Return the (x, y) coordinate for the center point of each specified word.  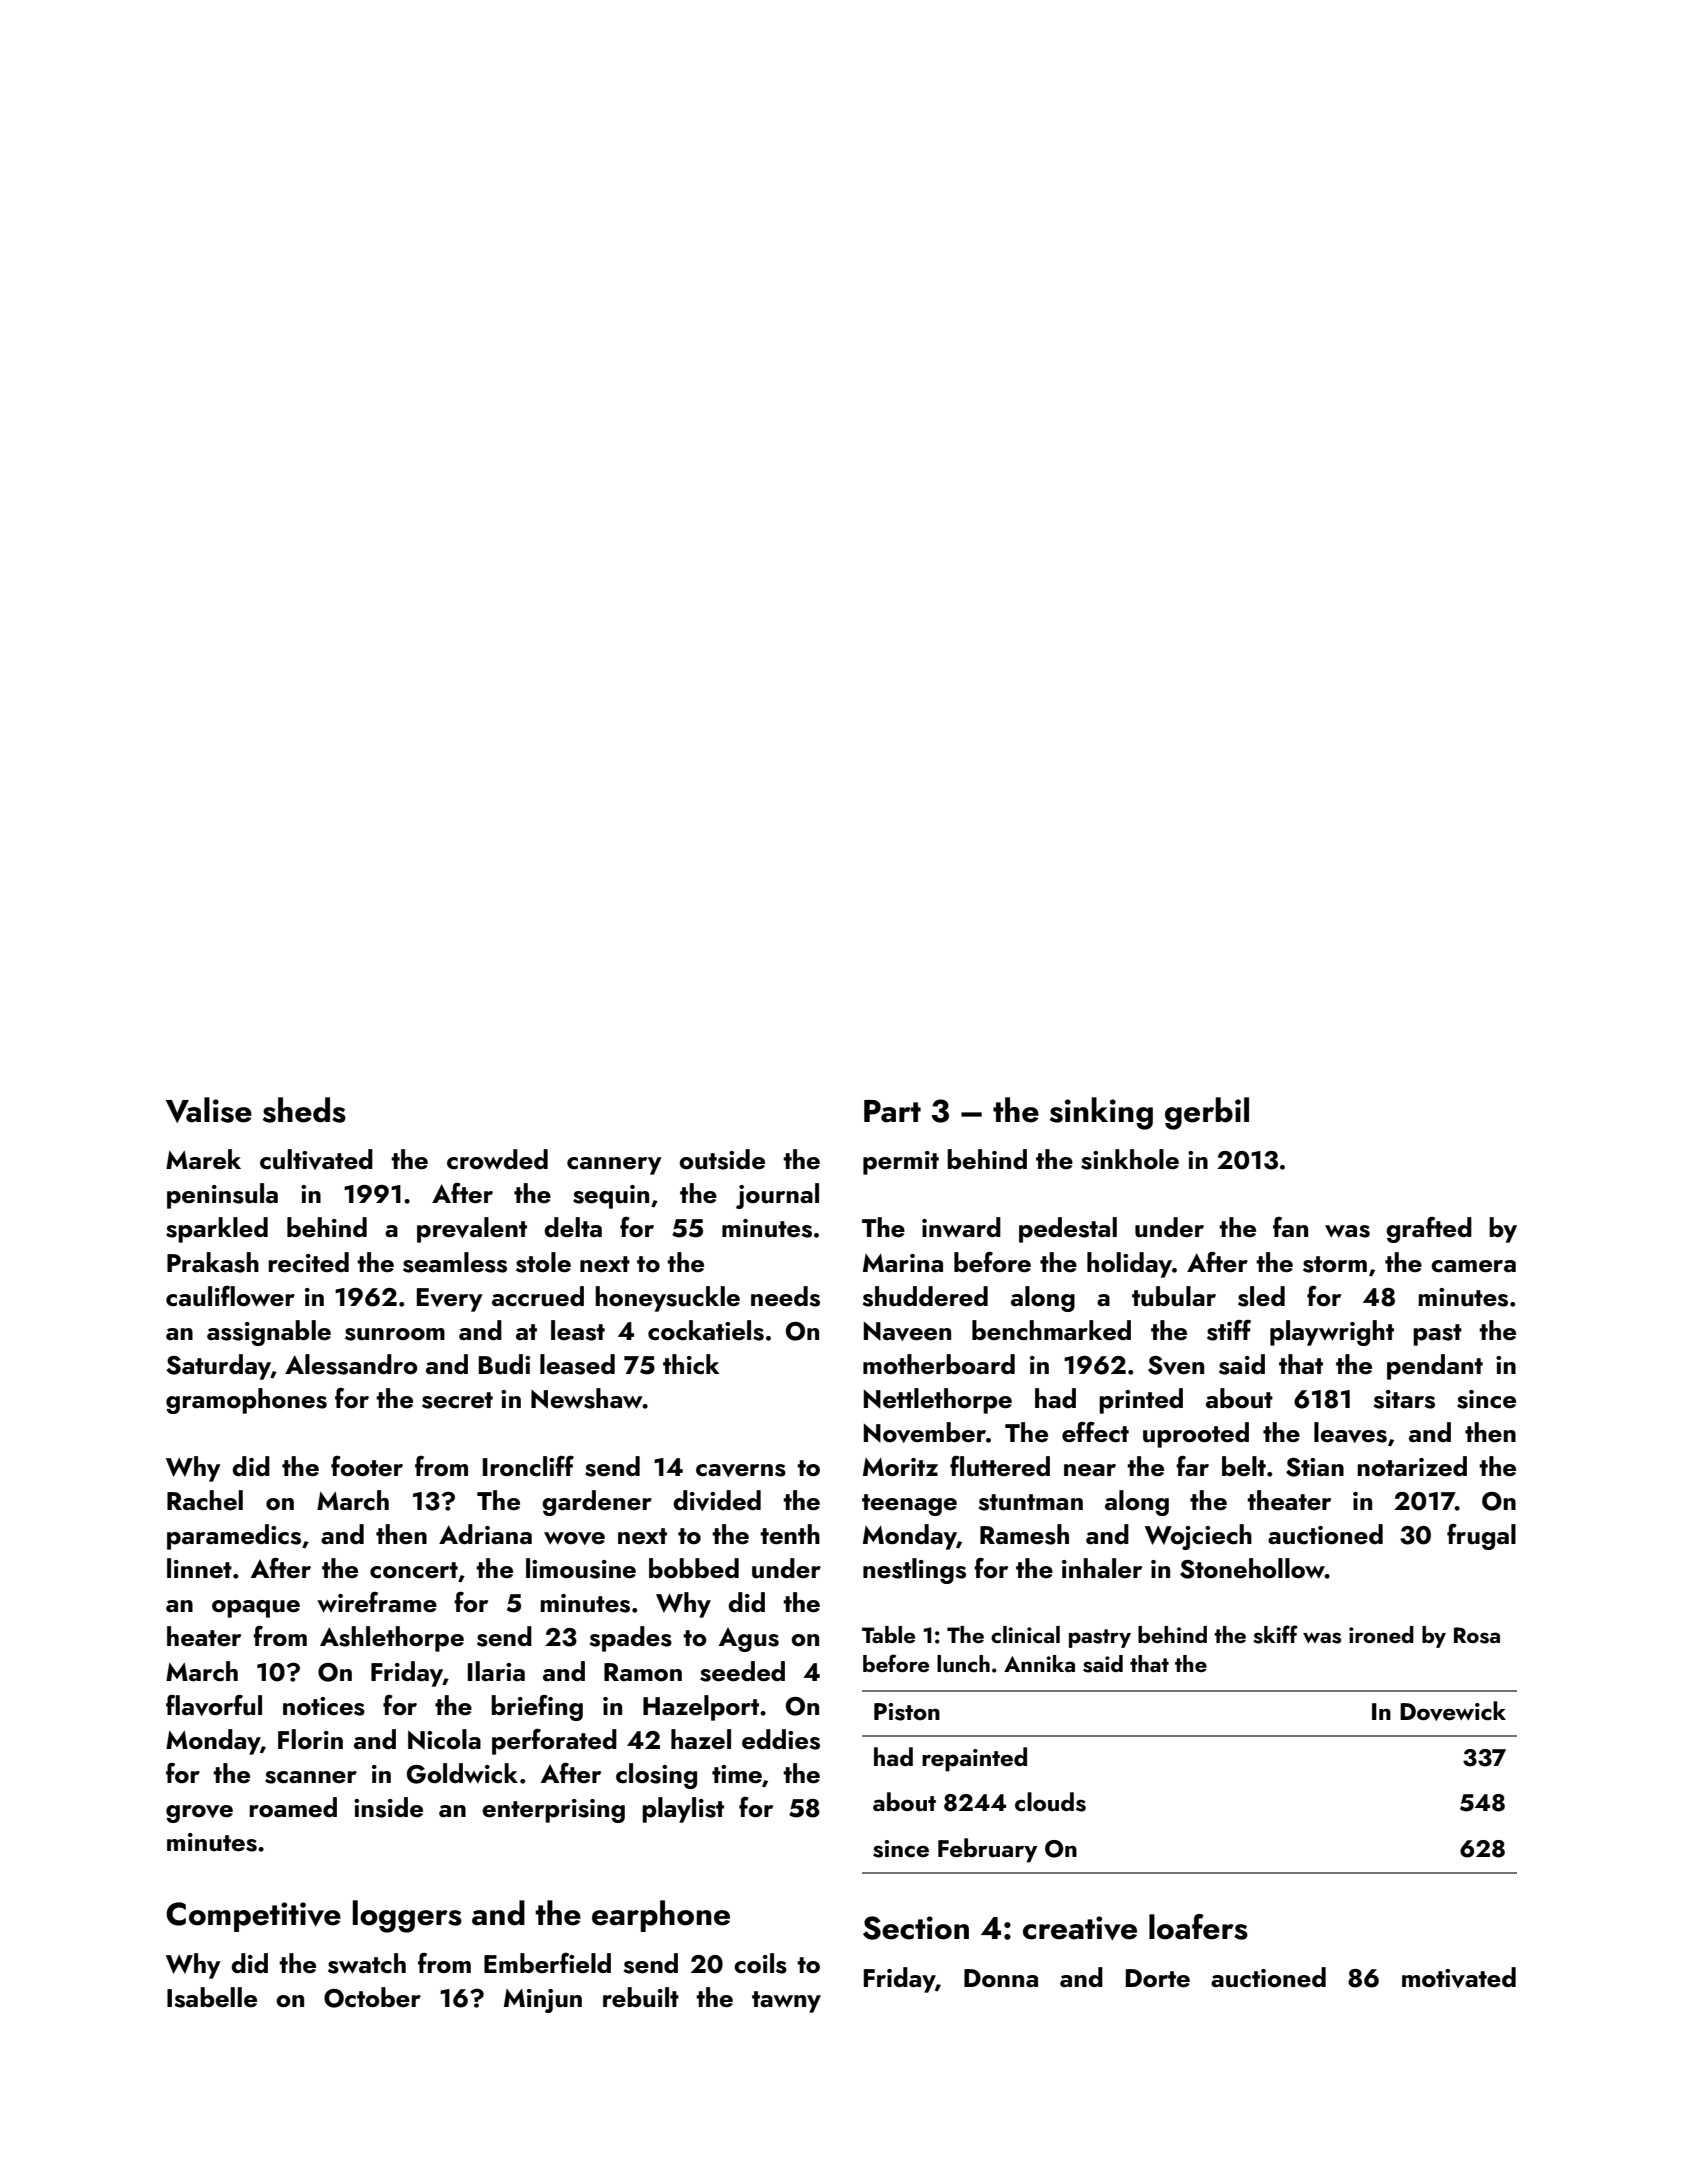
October (372, 1997)
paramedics (234, 1537)
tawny (786, 2002)
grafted (1429, 1230)
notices (324, 1706)
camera (1473, 1266)
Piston (907, 1712)
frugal (1481, 1537)
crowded (497, 1159)
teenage (909, 1505)
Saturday (218, 1367)
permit (901, 1163)
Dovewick (1453, 1711)
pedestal (1068, 1230)
